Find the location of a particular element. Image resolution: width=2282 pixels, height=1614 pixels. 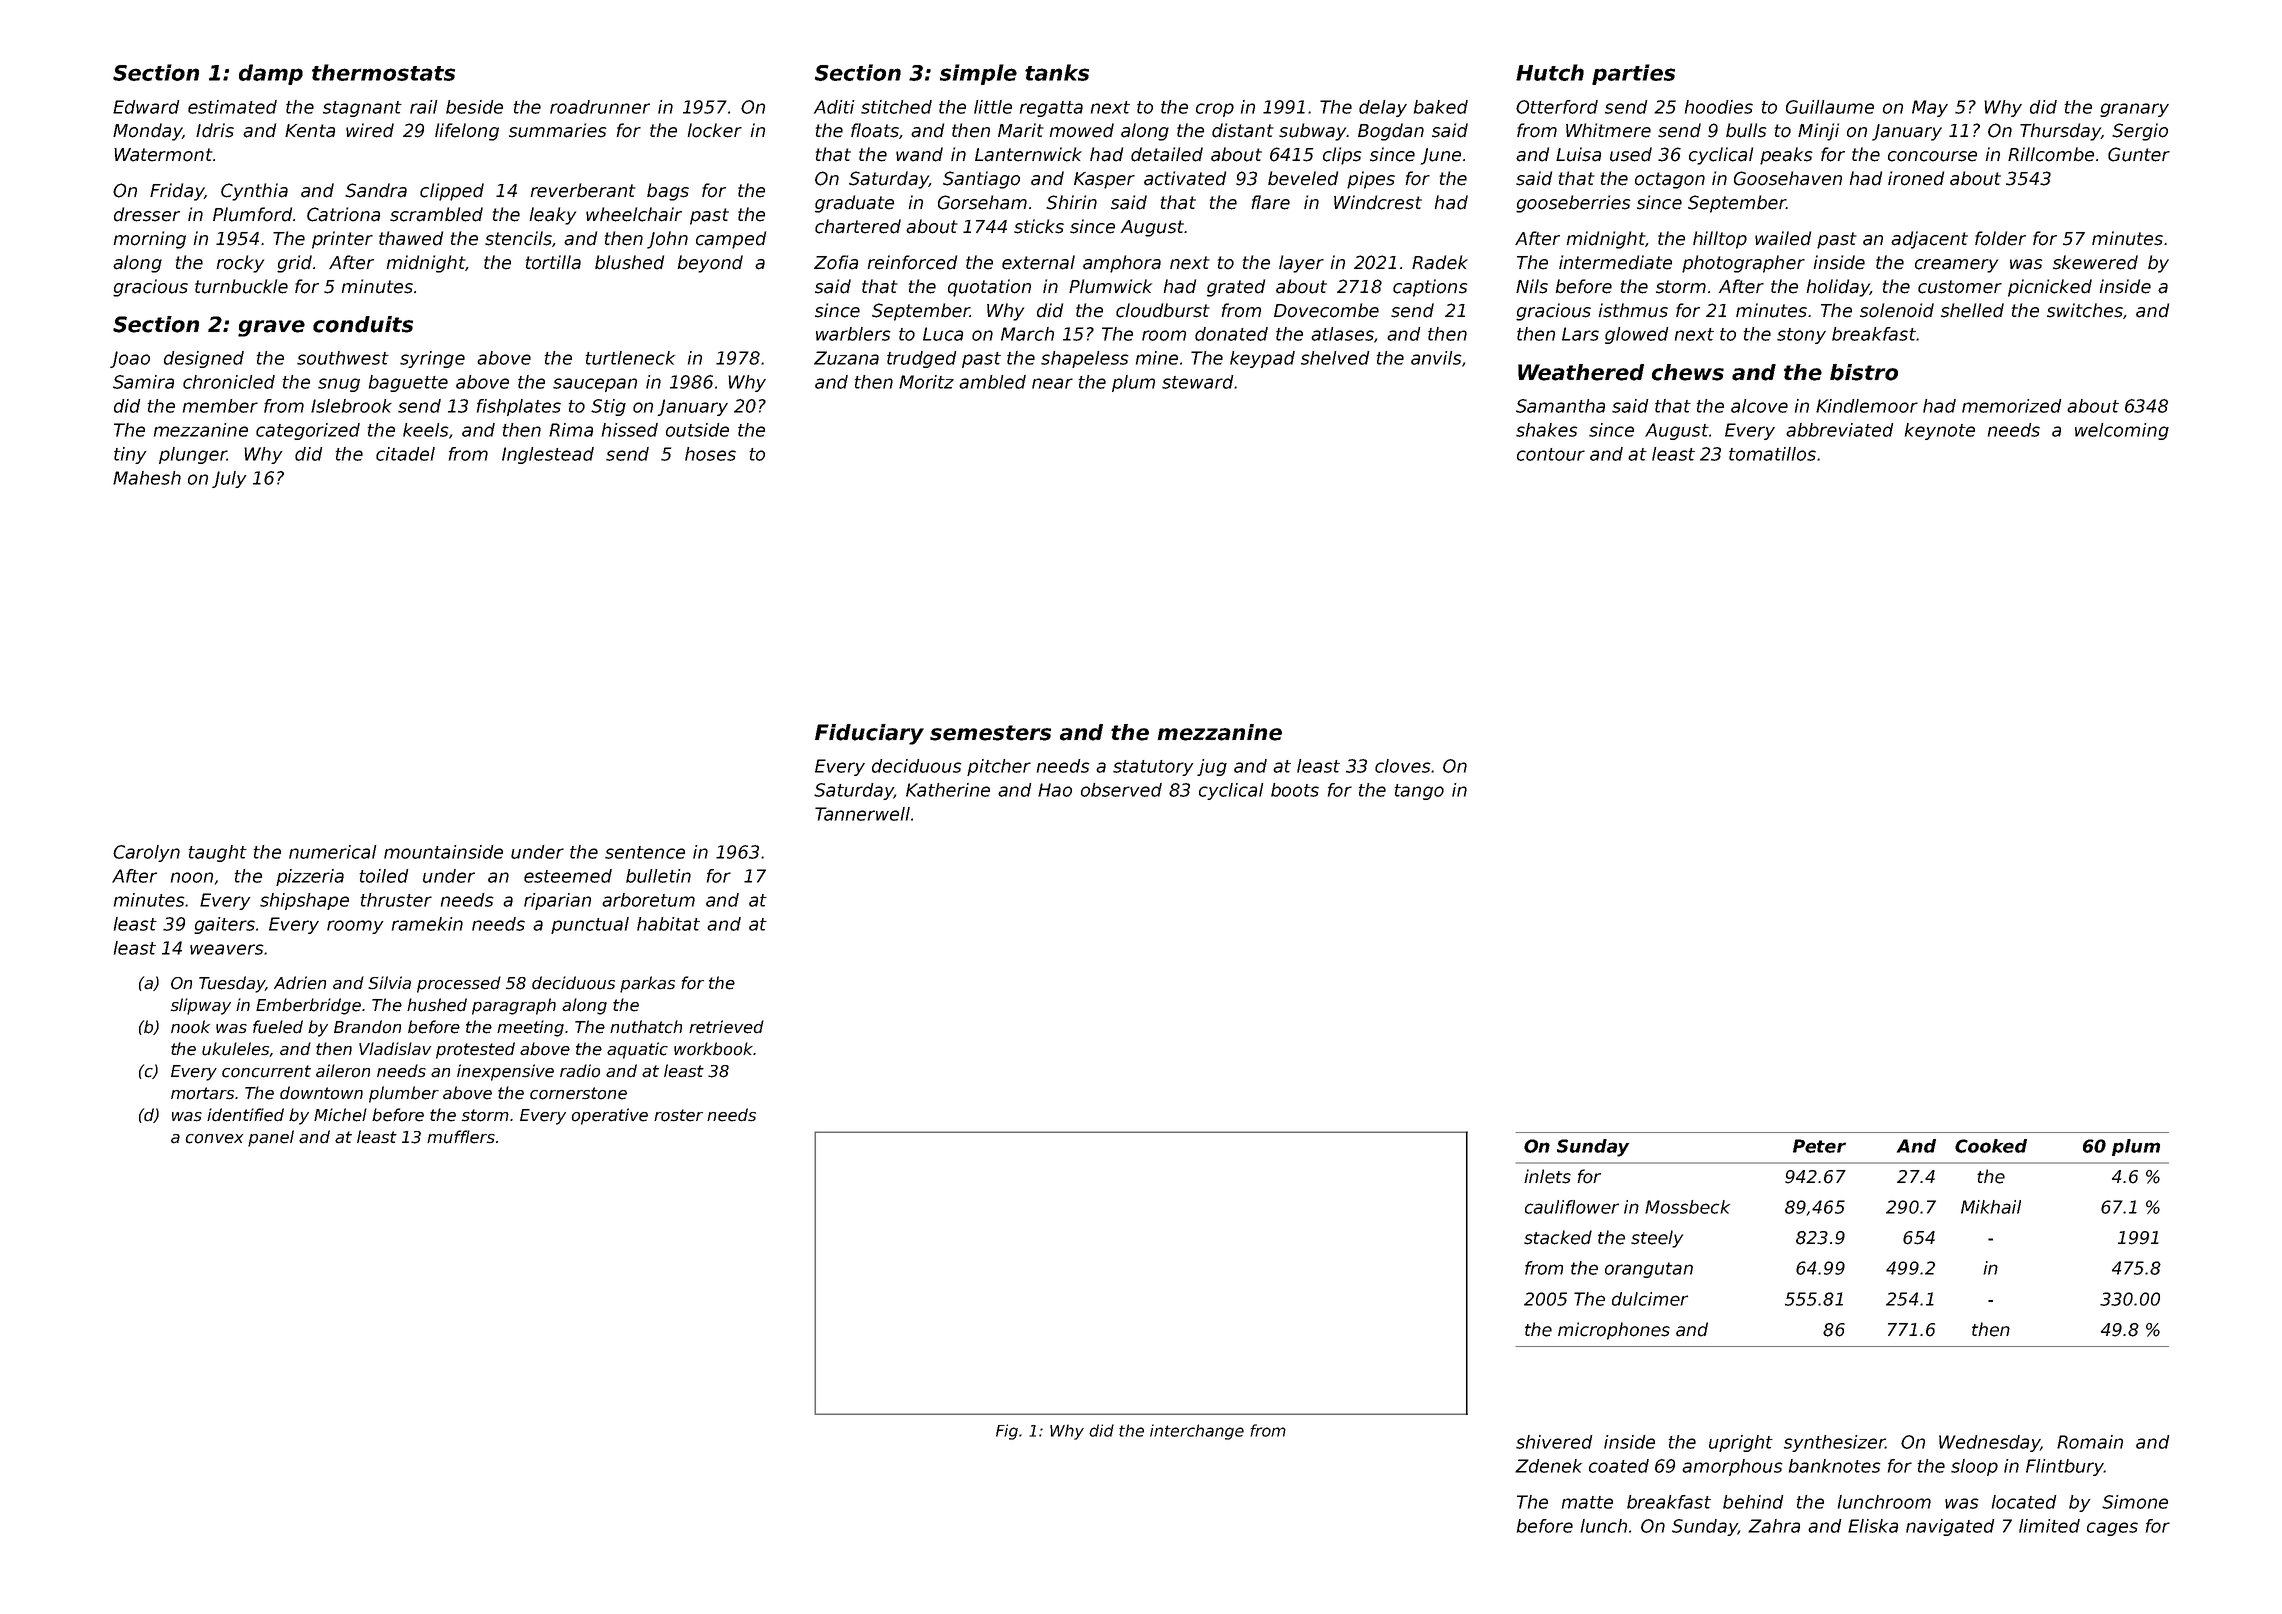

Fig is located at coordinates (1007, 1432).
